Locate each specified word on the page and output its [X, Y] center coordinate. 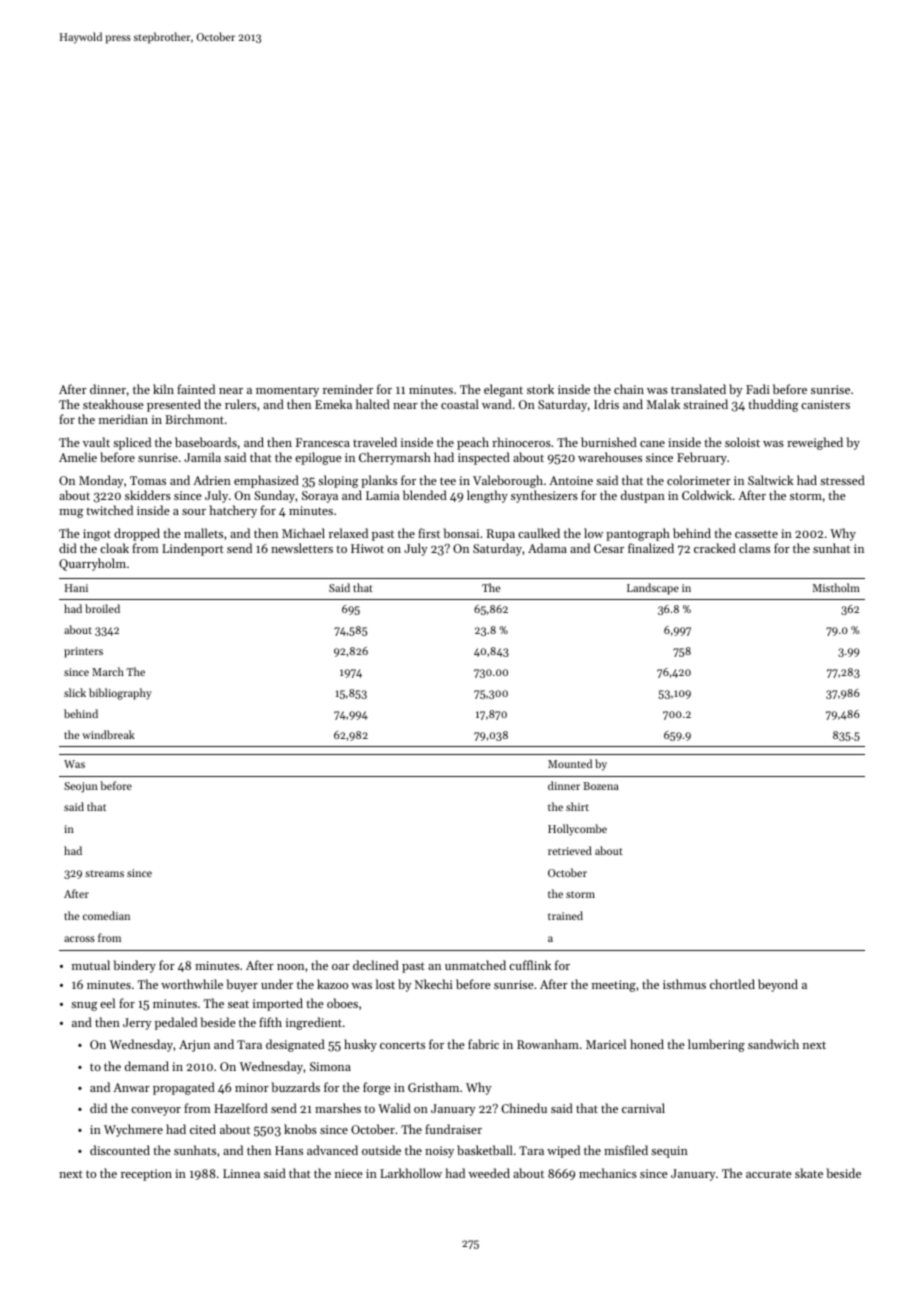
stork [540, 389]
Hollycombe [577, 830]
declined [376, 965]
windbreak [108, 734]
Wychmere [133, 1130]
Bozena [601, 786]
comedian [106, 915]
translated [698, 389]
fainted [196, 389]
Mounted [570, 763]
